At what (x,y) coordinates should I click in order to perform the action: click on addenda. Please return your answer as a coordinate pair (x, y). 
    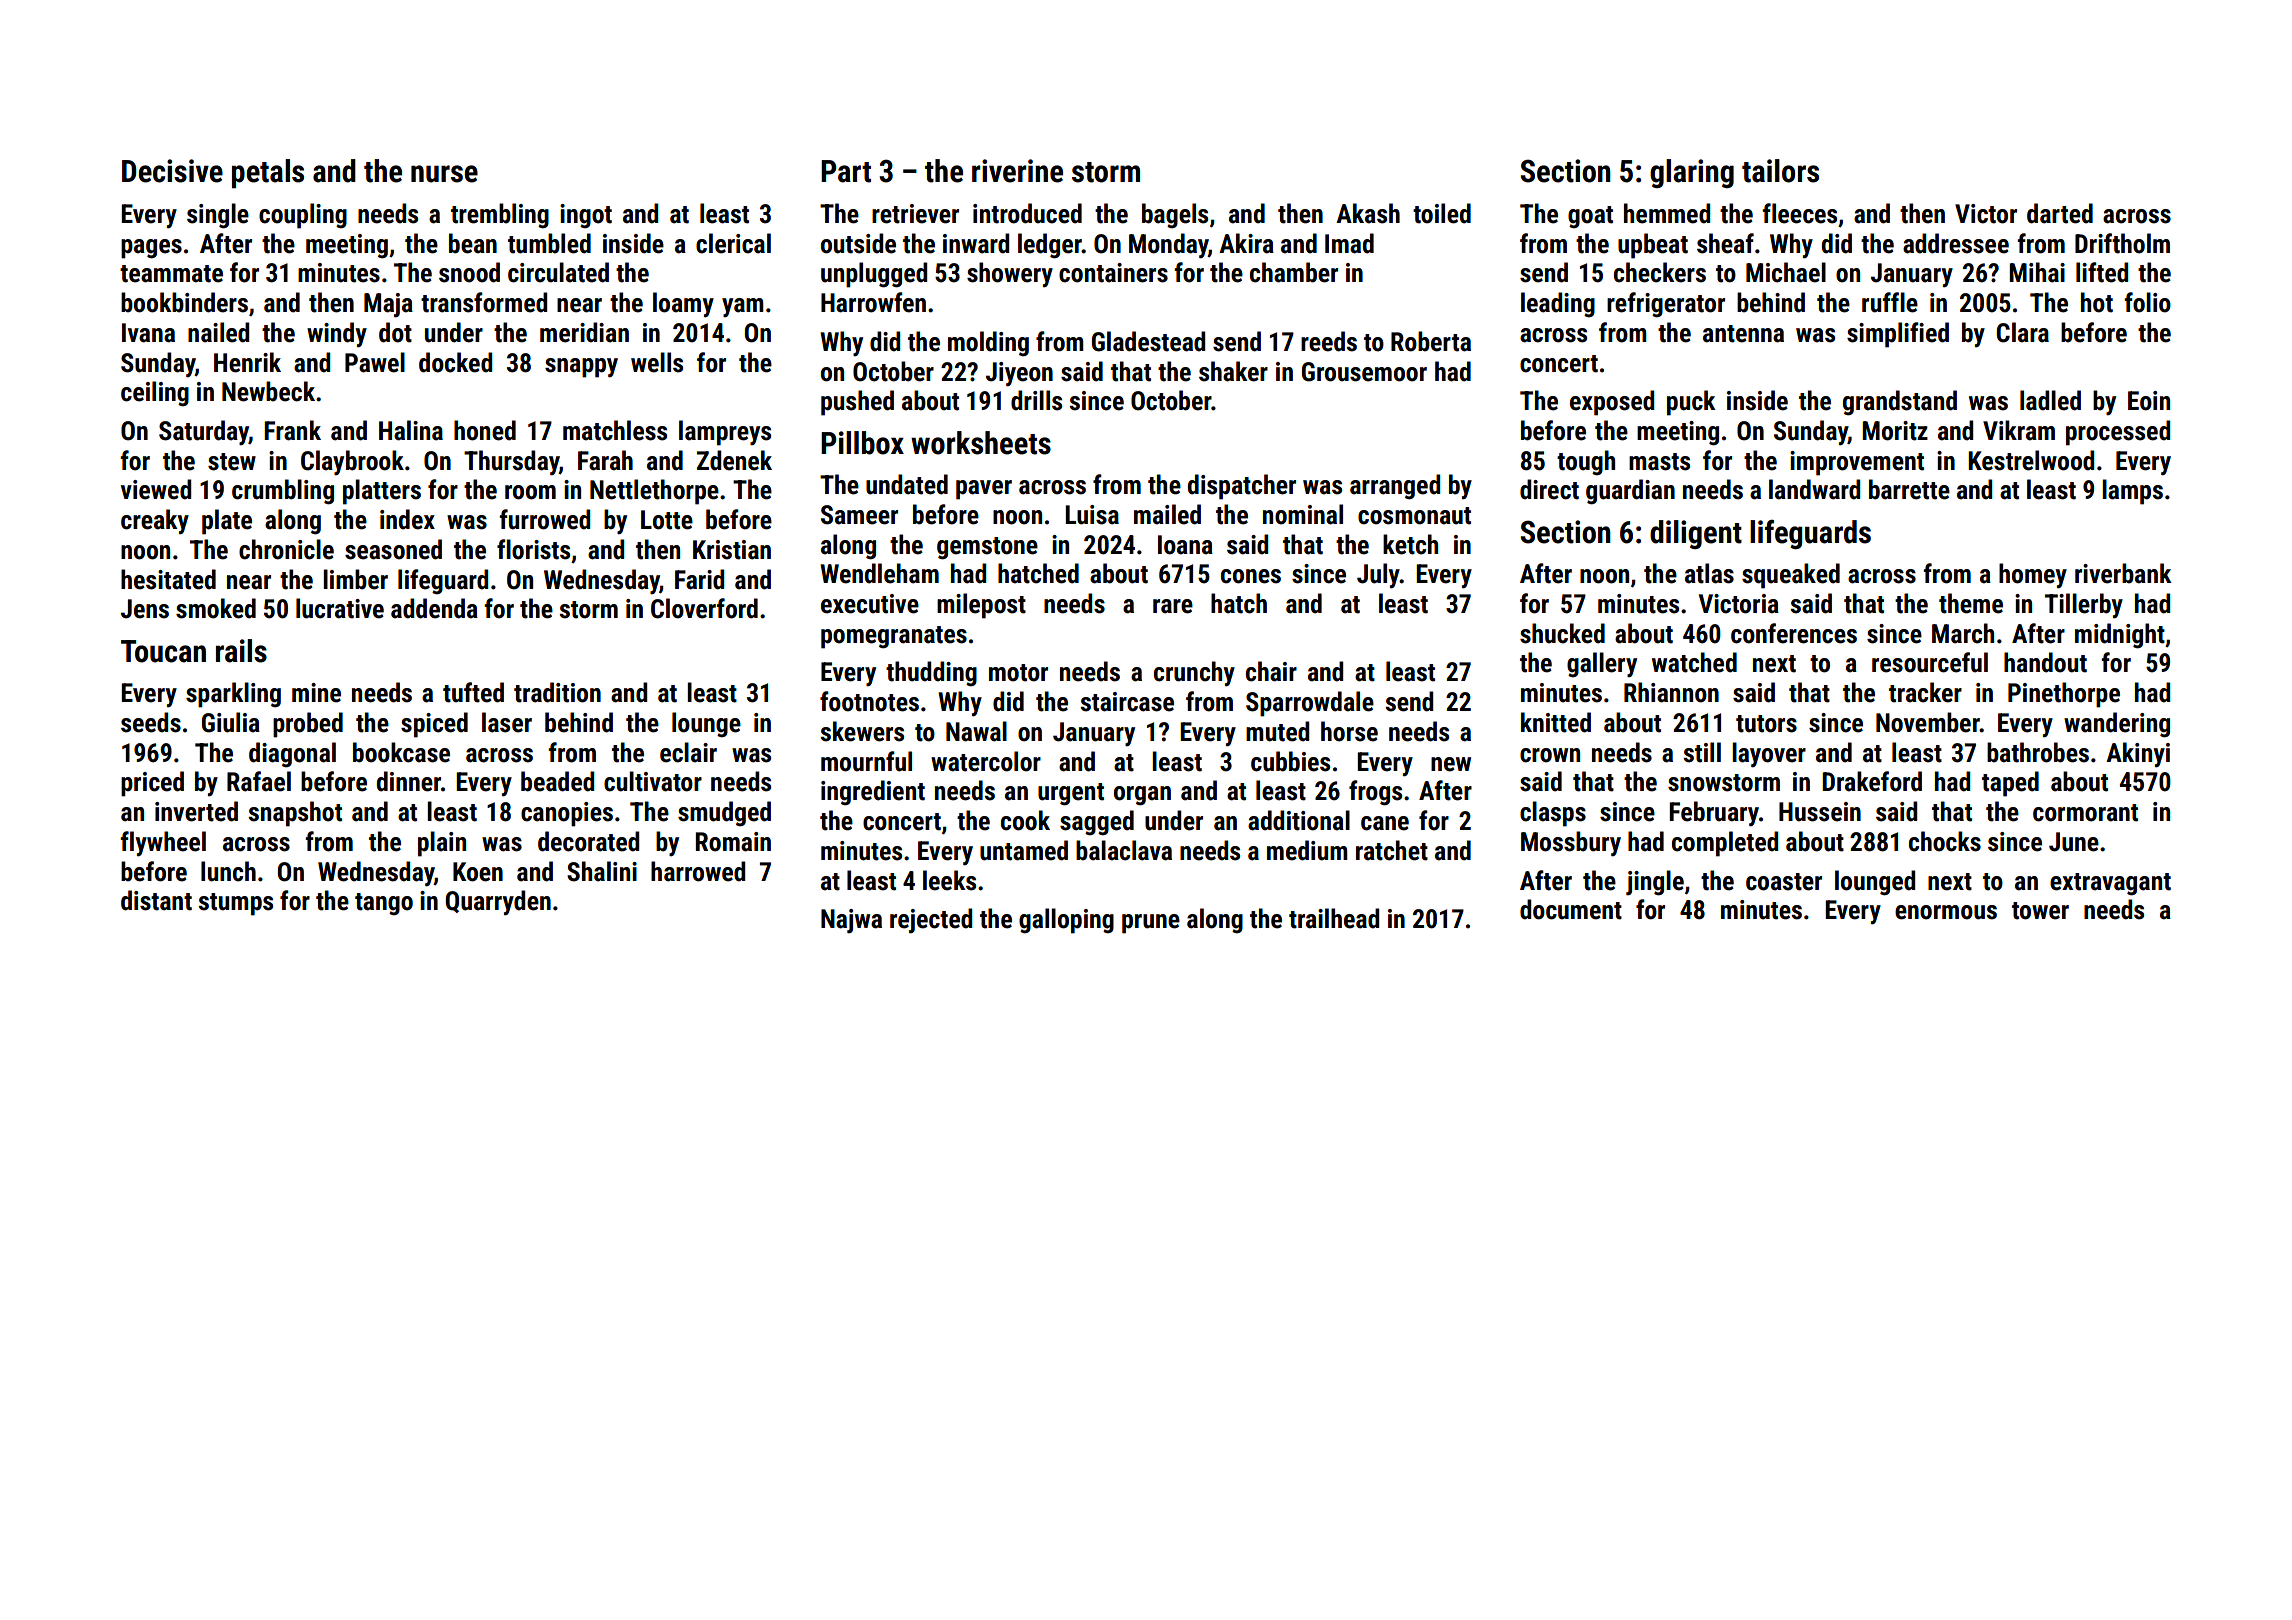
    Looking at the image, I should click on (434, 608).
